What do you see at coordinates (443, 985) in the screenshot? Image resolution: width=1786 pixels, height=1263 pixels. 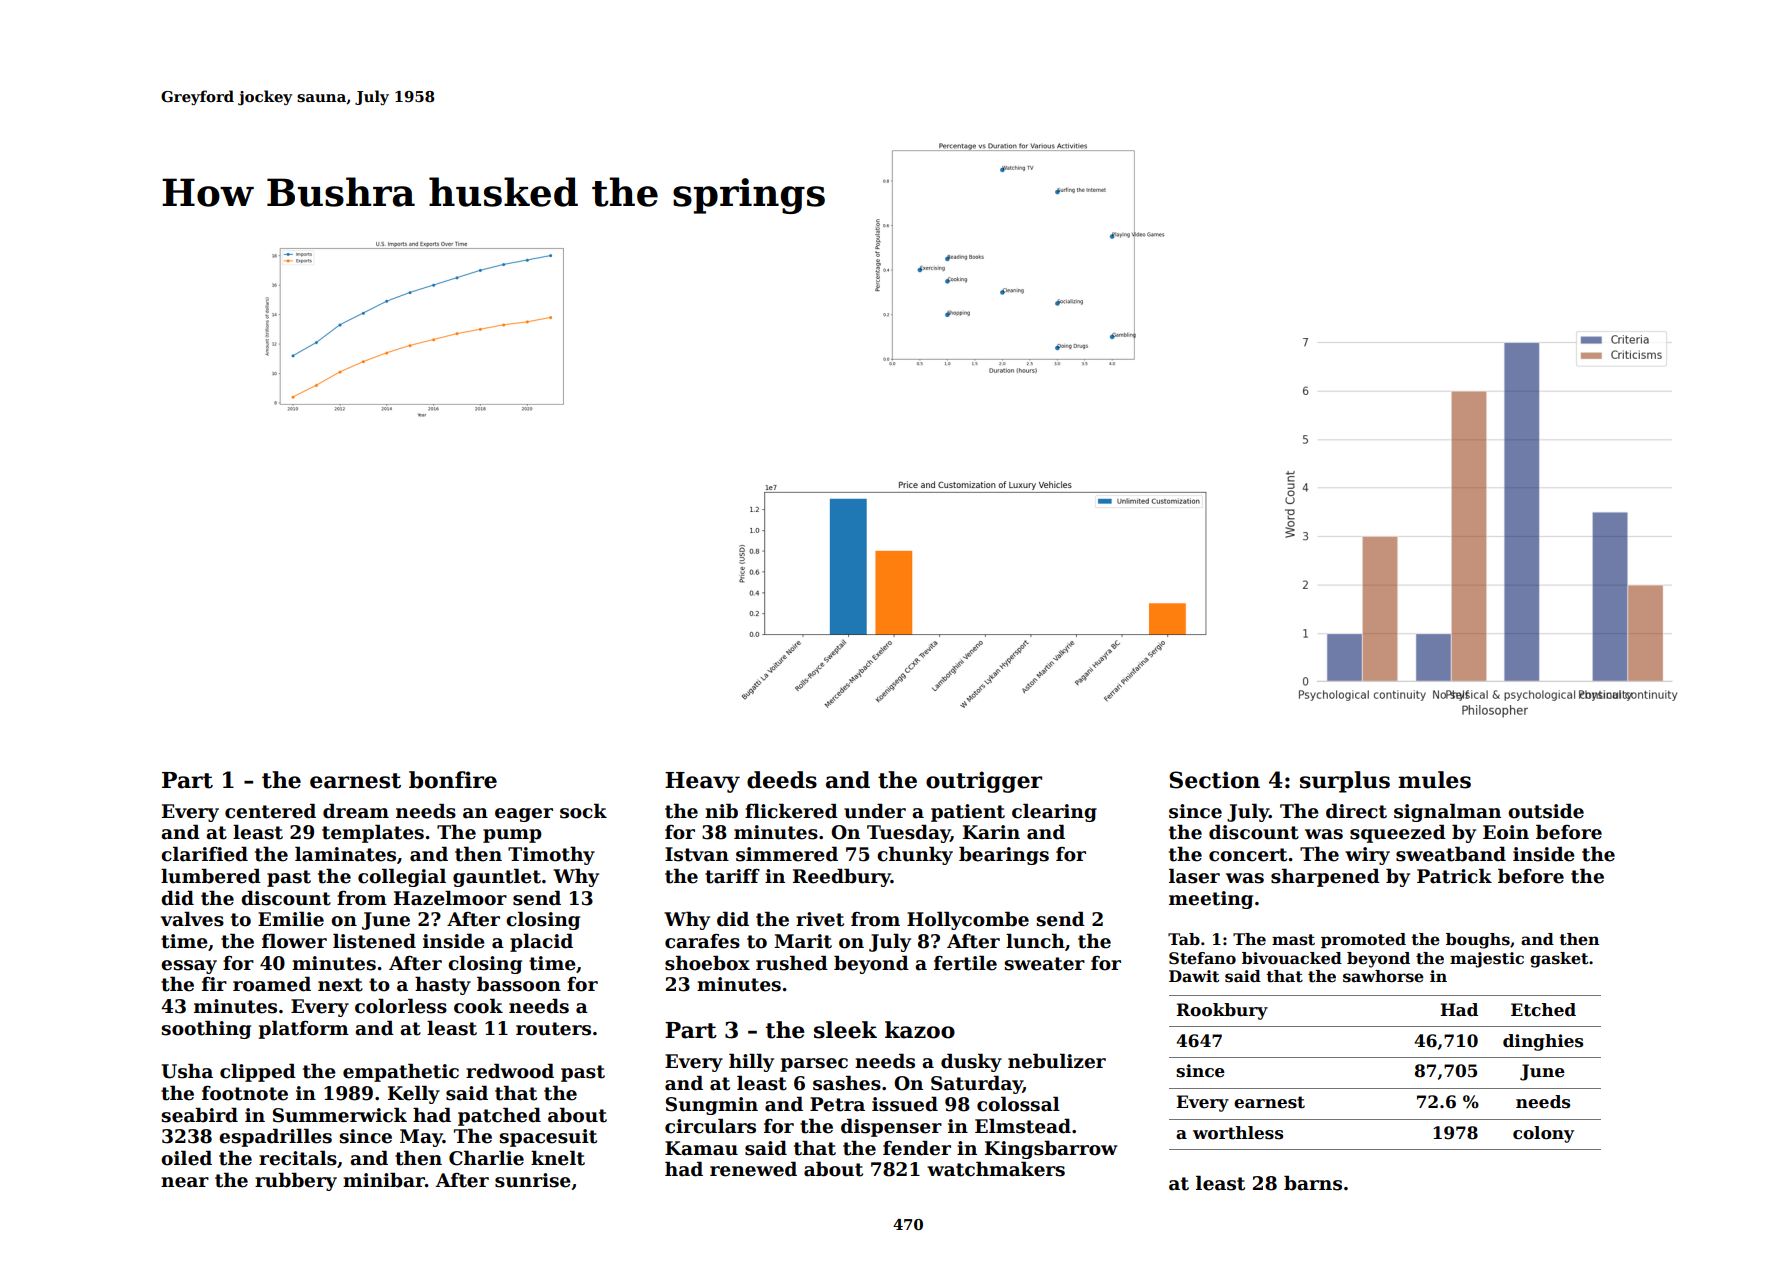 I see `hasty` at bounding box center [443, 985].
